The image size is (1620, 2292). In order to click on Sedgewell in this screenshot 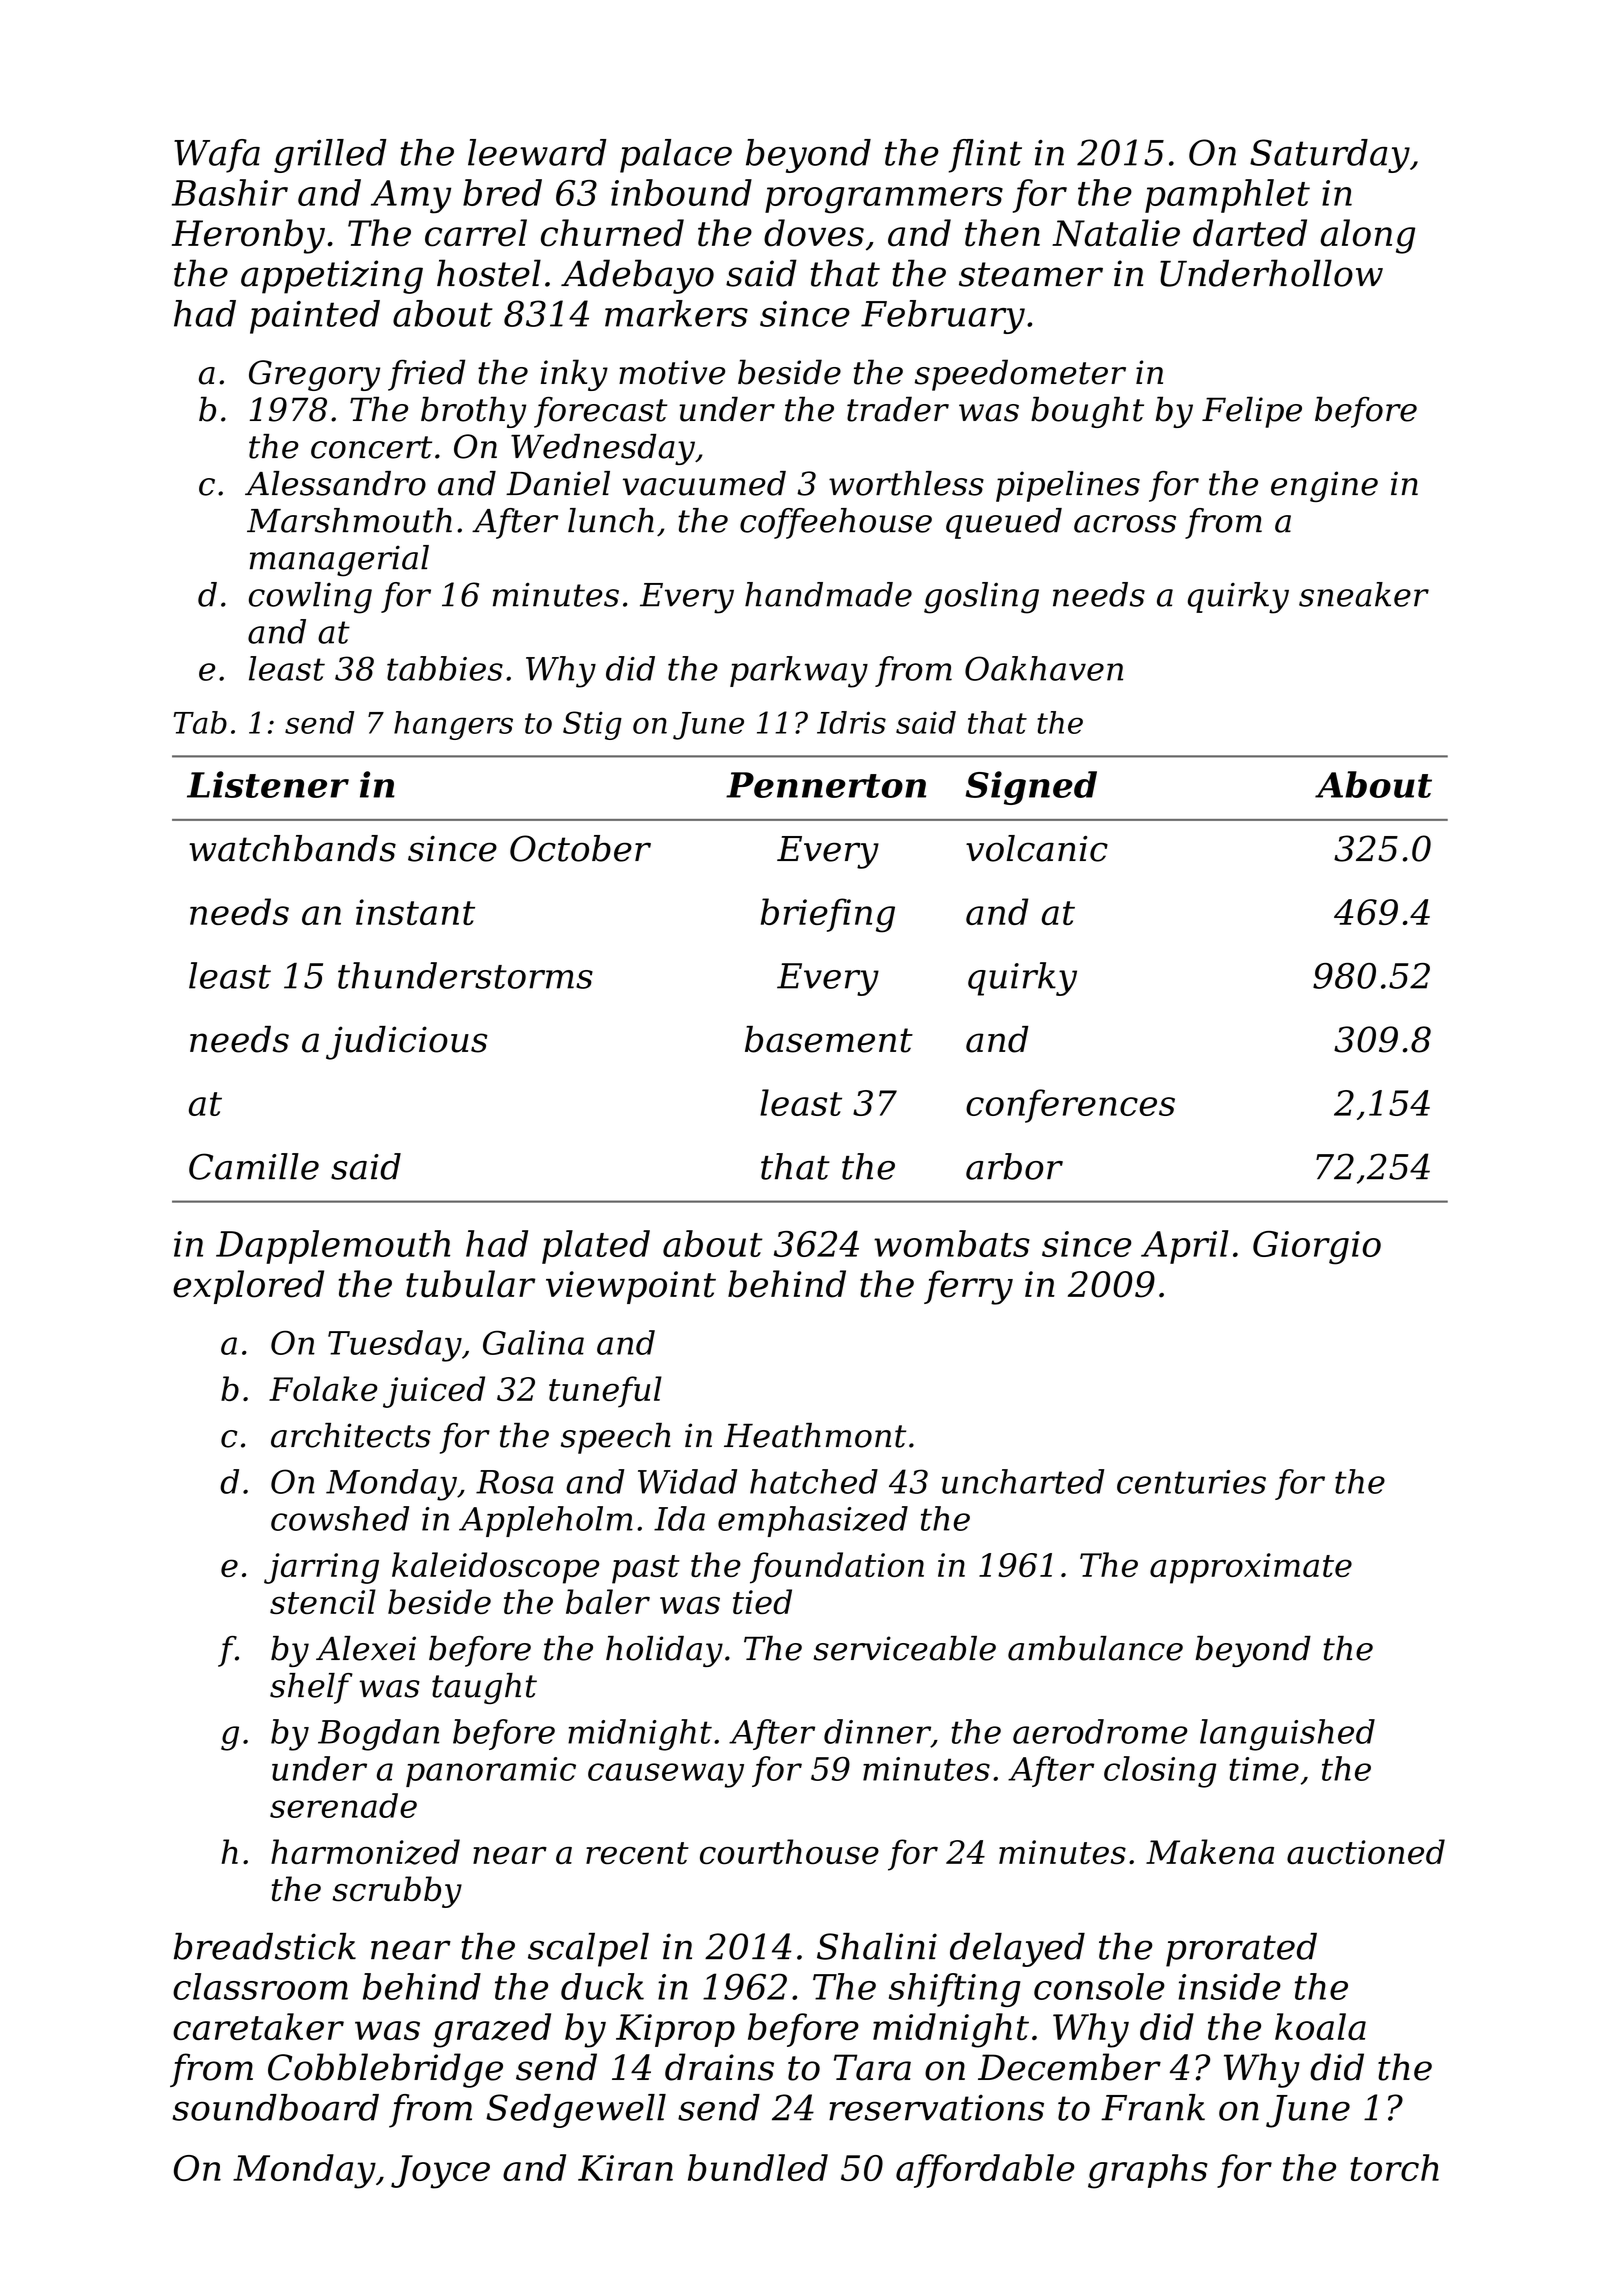, I will do `click(576, 2111)`.
